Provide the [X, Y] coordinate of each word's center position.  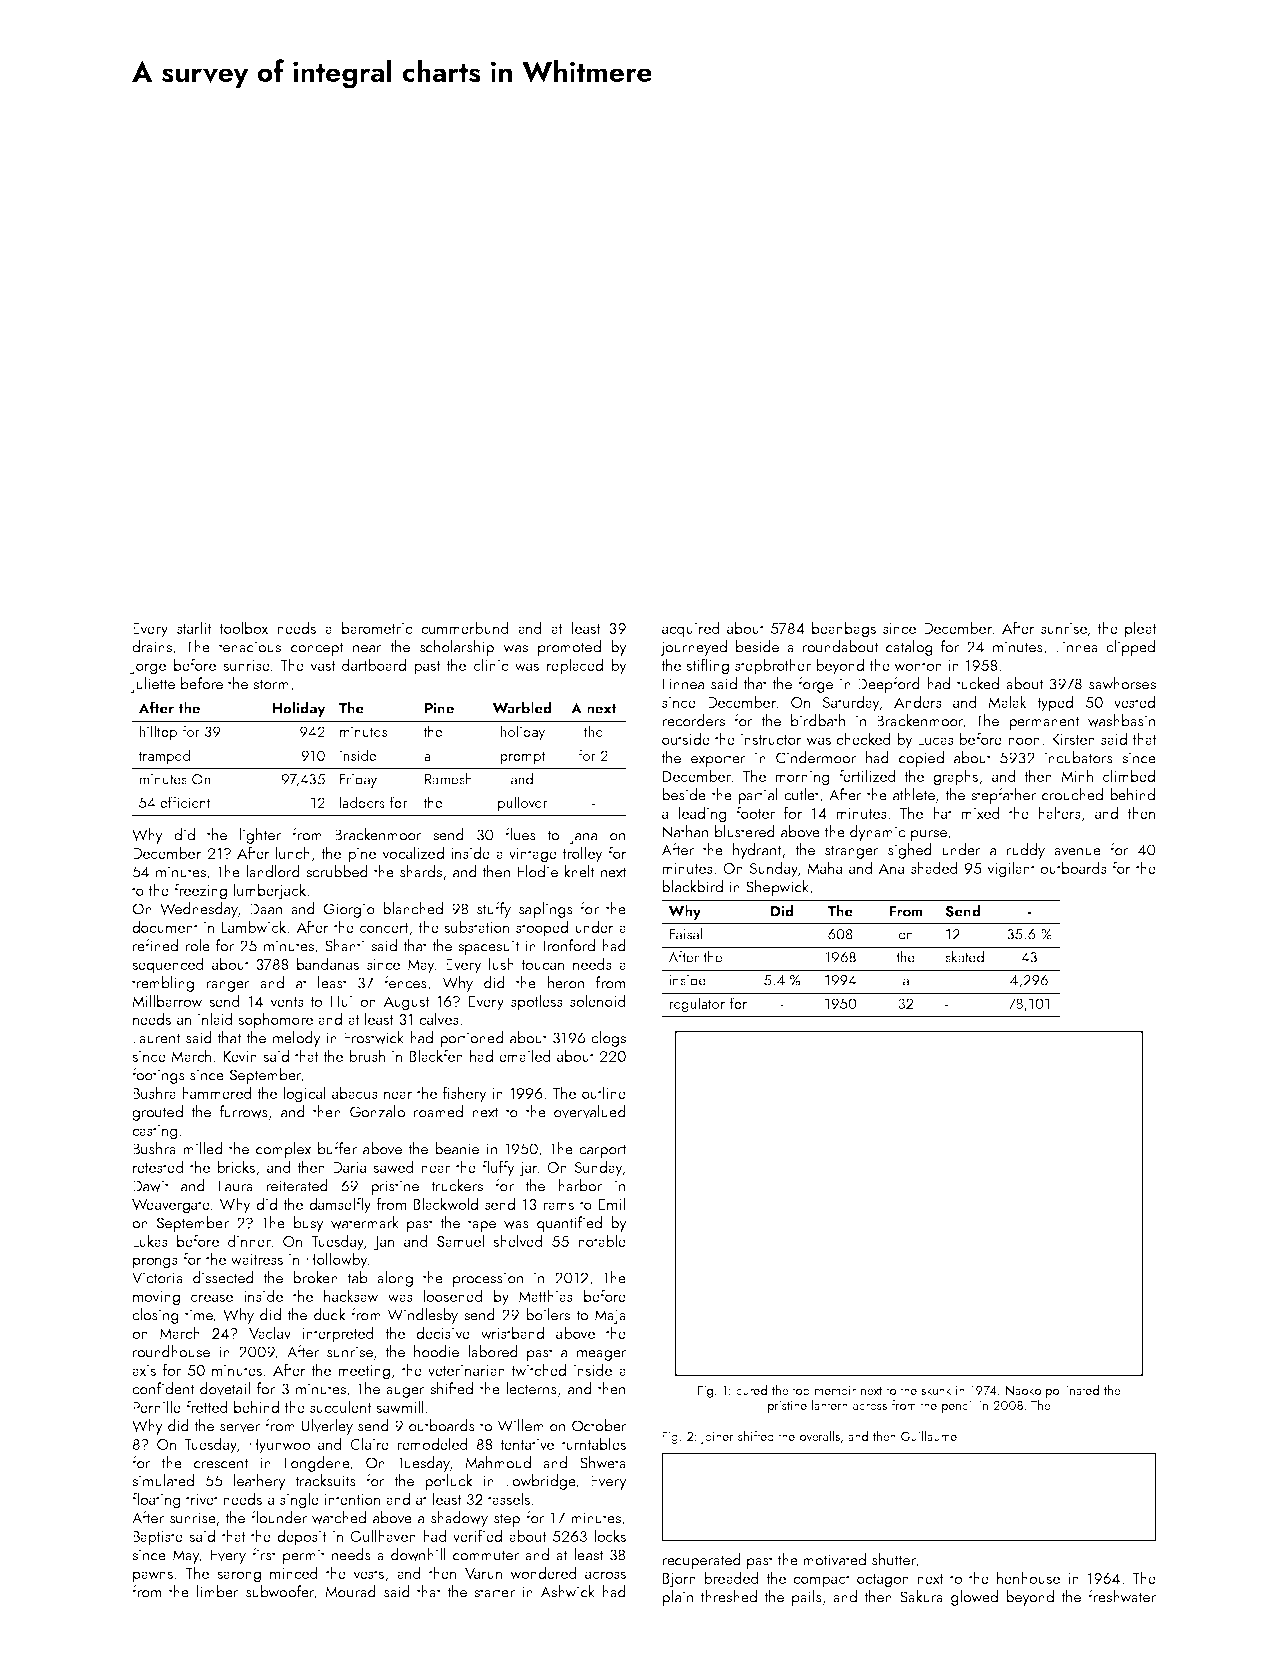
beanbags [844, 629]
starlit [194, 627]
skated [964, 957]
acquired [691, 629]
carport [602, 1151]
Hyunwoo [279, 1446]
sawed [393, 1167]
